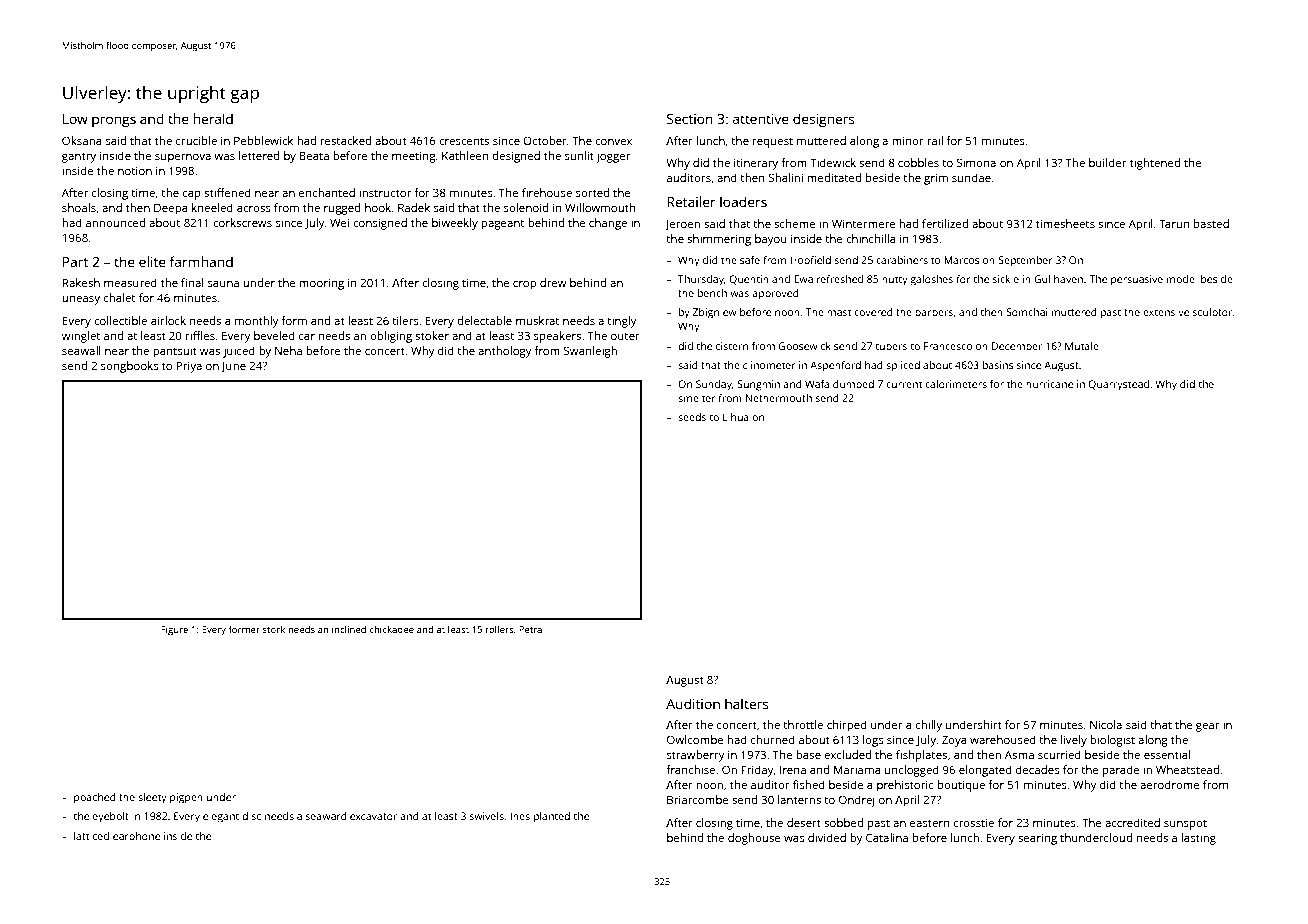 Image resolution: width=1308 pixels, height=924 pixels. I want to click on Ewa, so click(803, 279).
